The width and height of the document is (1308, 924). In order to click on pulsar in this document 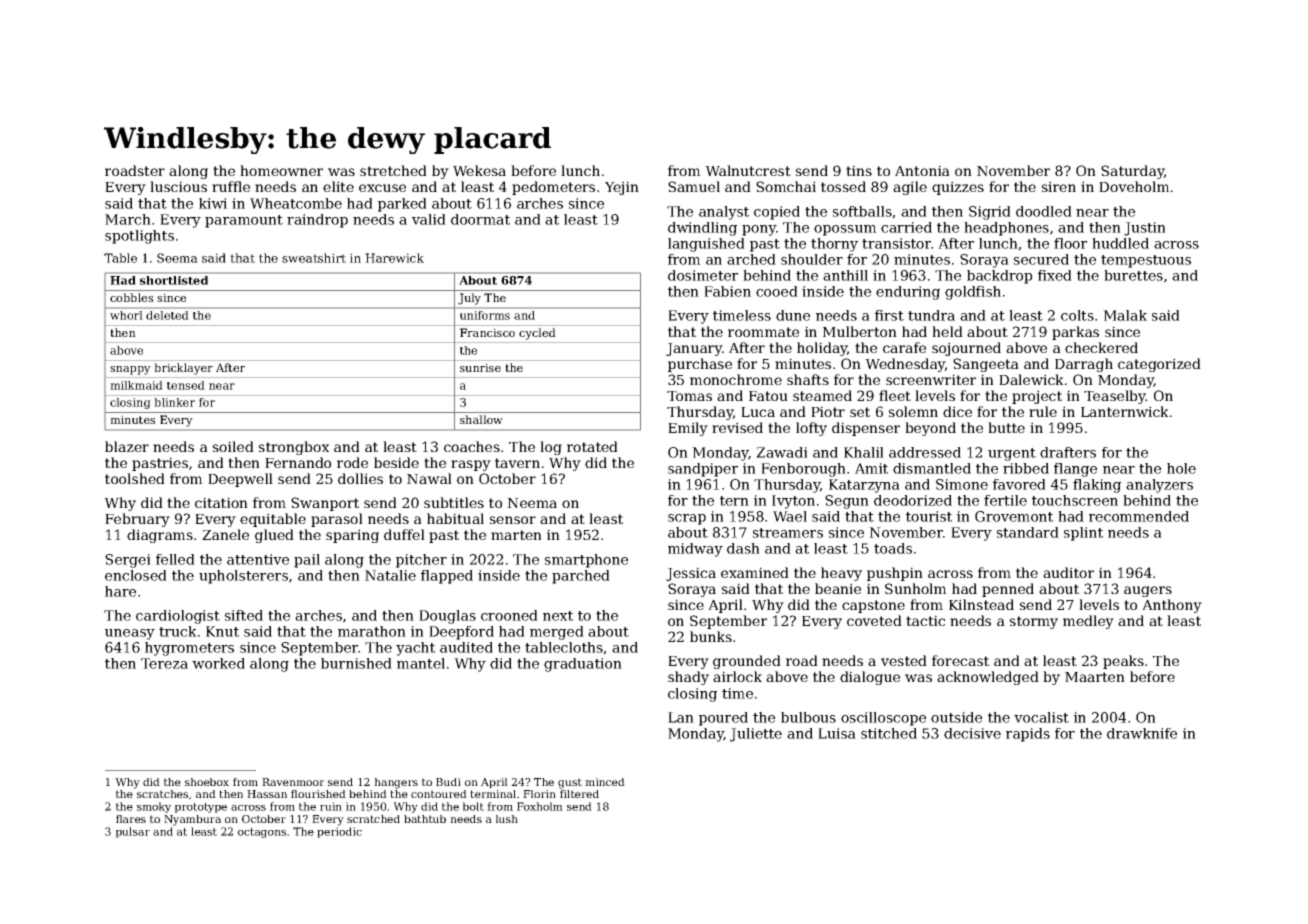, I will do `click(133, 832)`.
